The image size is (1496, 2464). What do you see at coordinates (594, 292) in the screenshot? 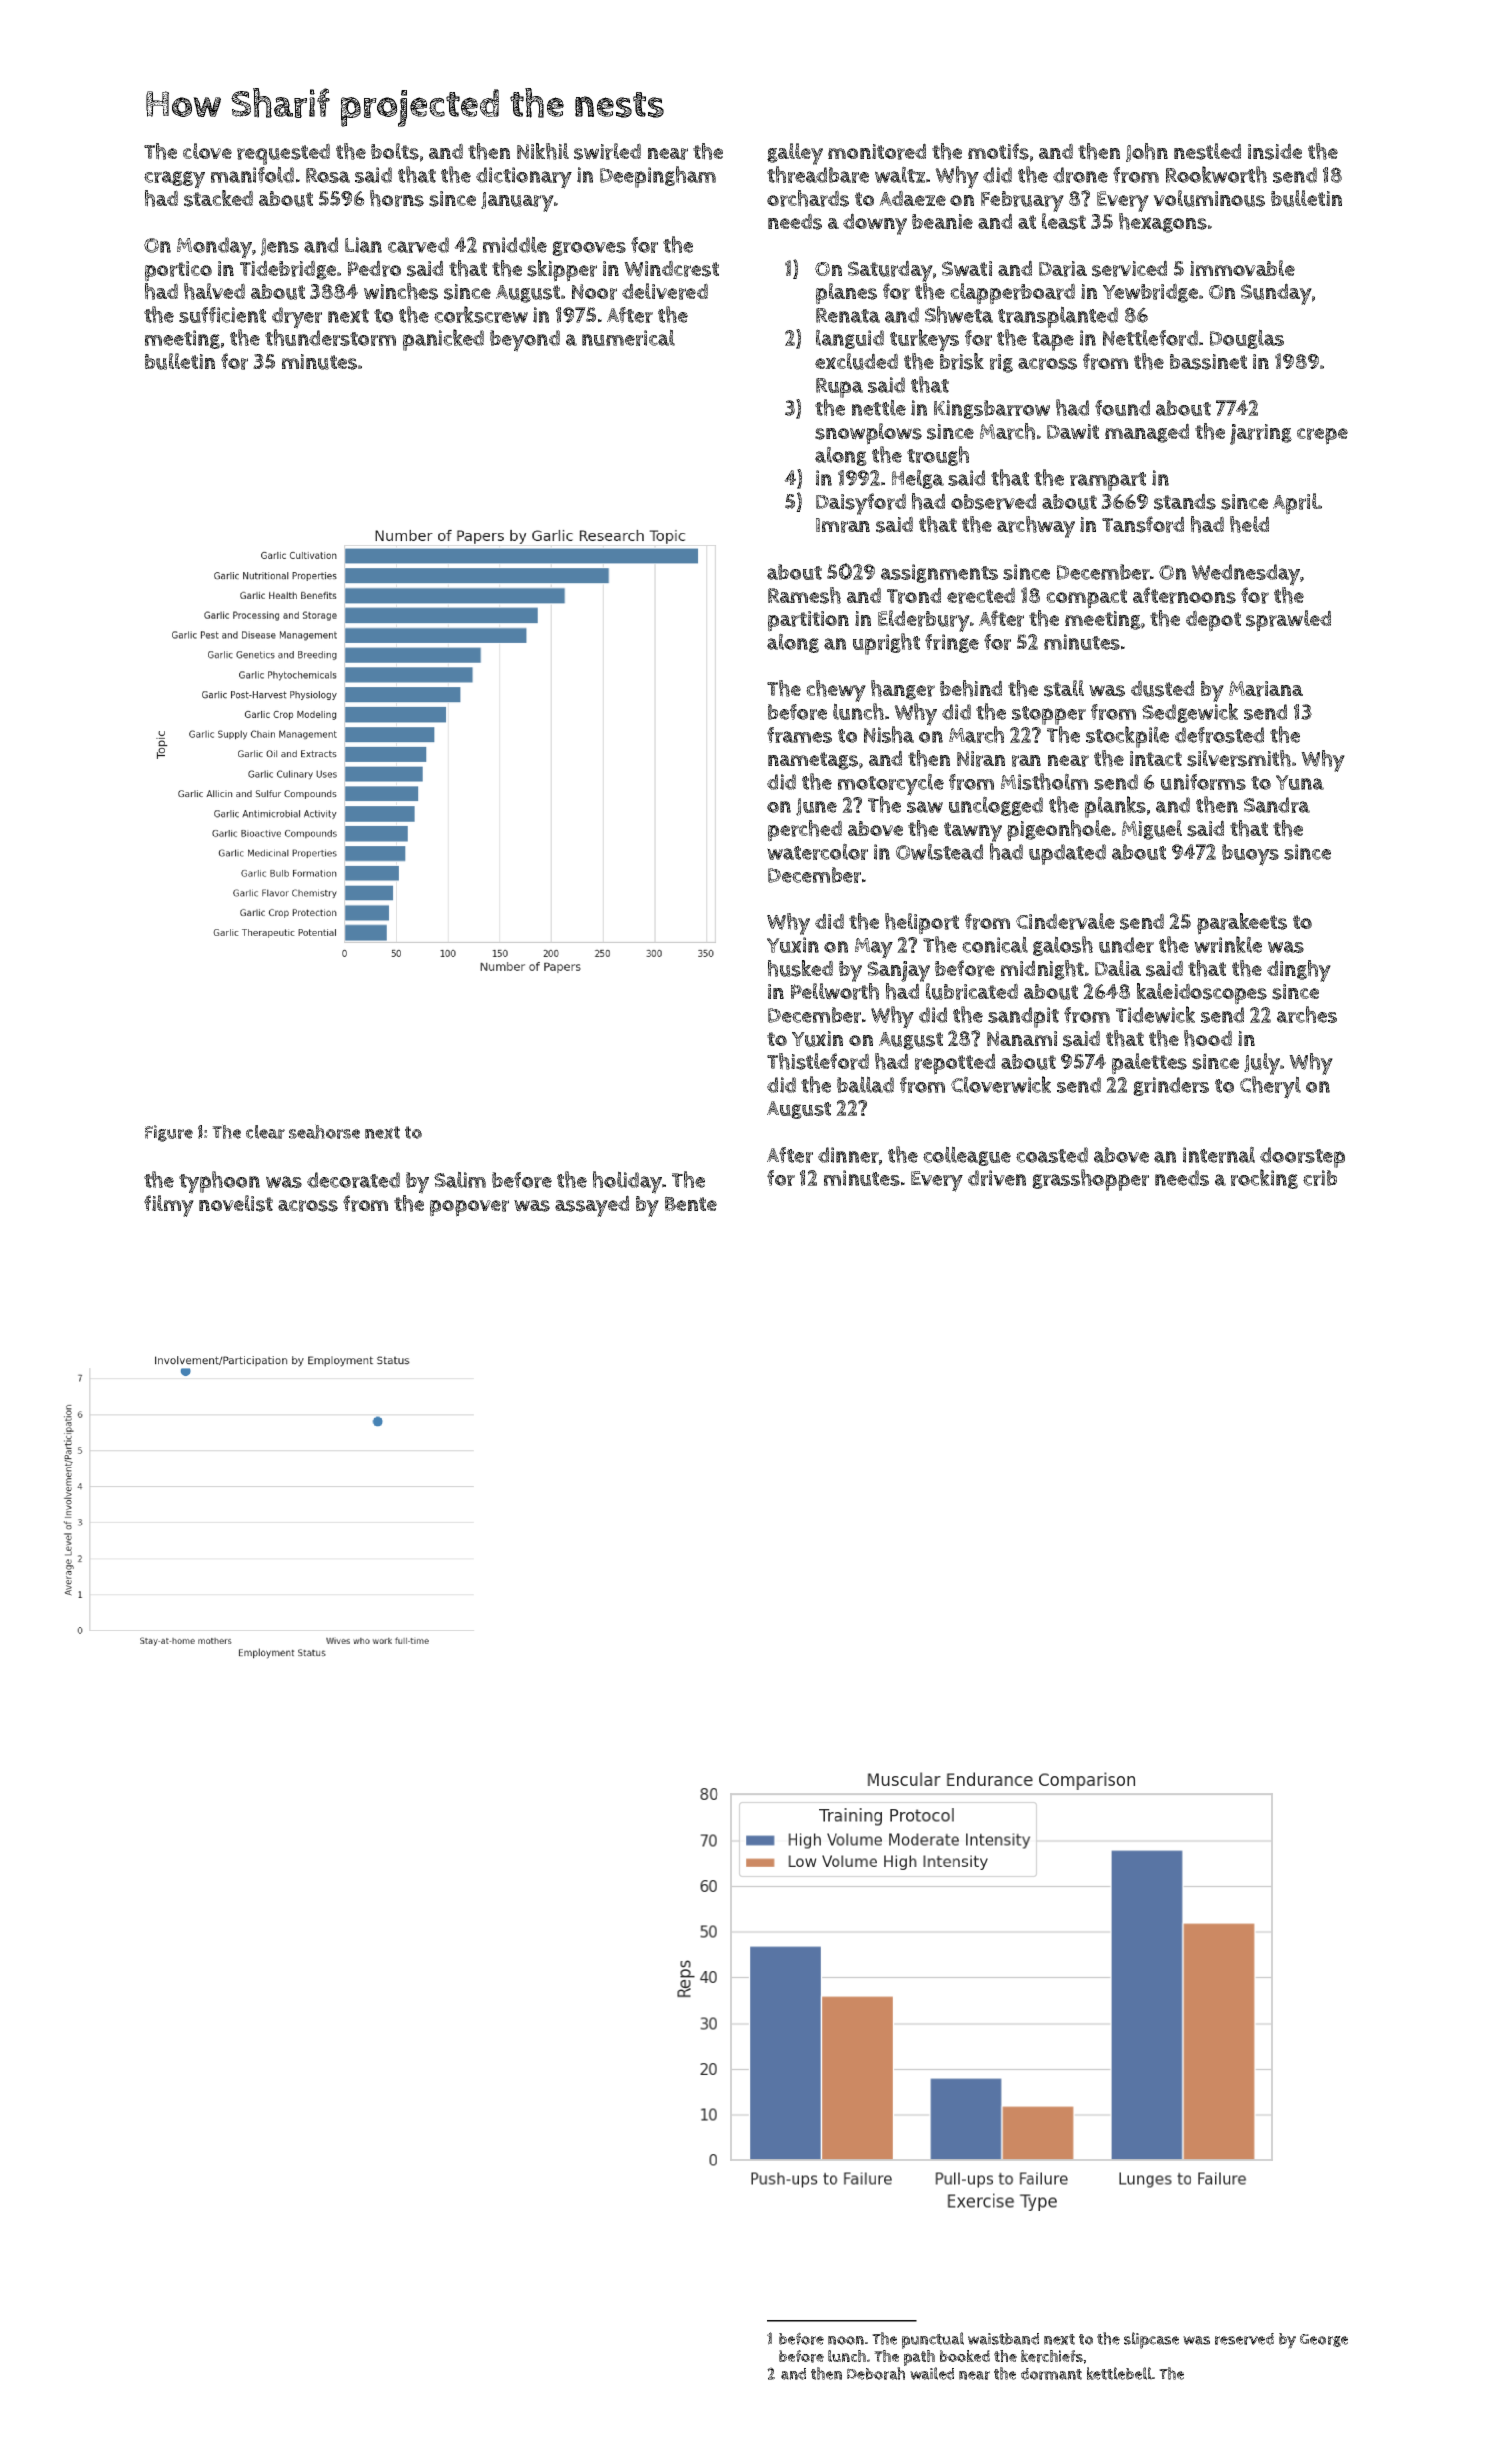
I see `Noor` at bounding box center [594, 292].
